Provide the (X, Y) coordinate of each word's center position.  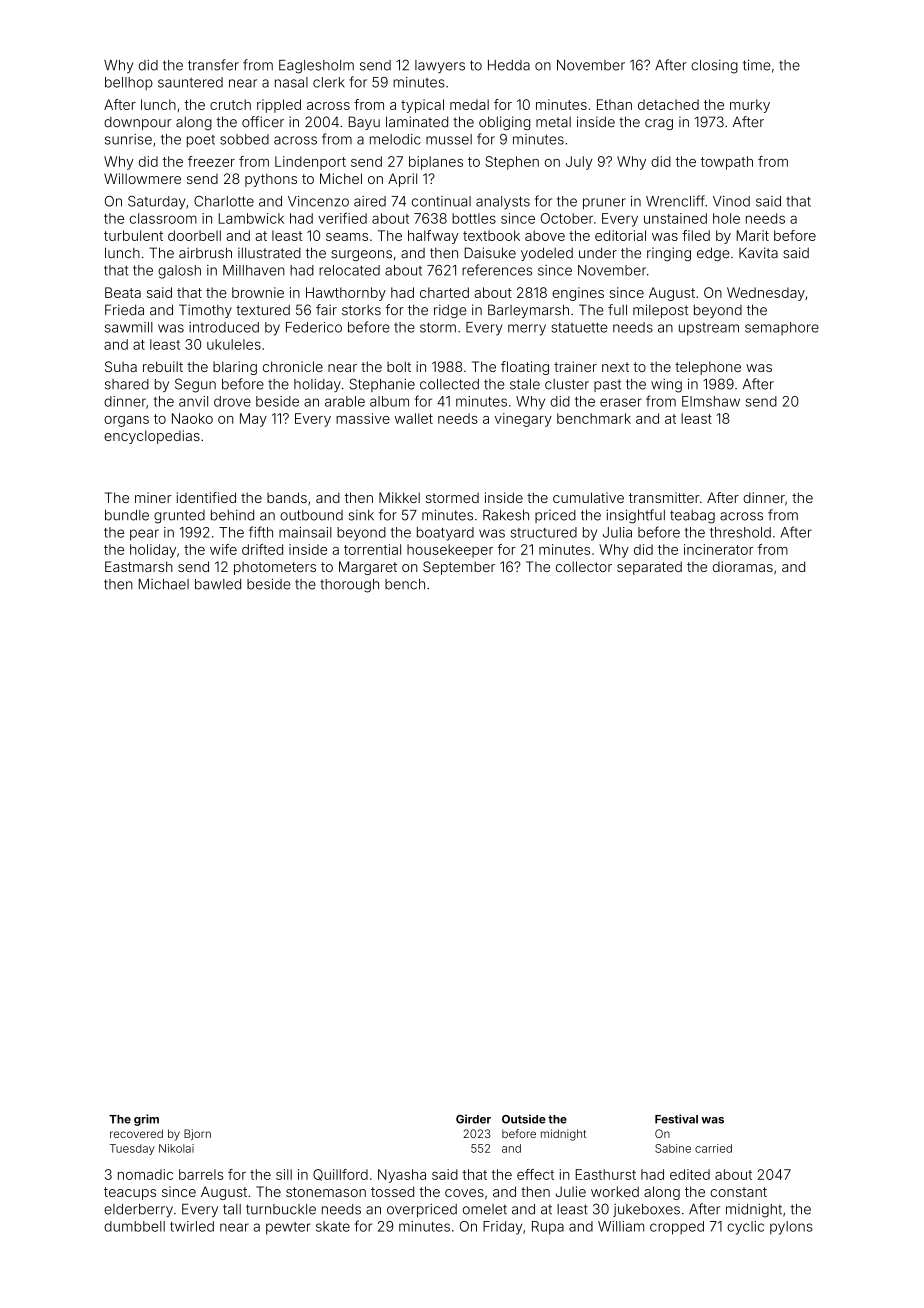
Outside (524, 1119)
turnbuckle (281, 1209)
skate (333, 1226)
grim (146, 1120)
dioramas (743, 566)
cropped (677, 1228)
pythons (271, 180)
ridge (450, 311)
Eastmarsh (139, 566)
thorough (349, 586)
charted (444, 292)
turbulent (133, 235)
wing (666, 386)
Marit (753, 235)
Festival (676, 1119)
